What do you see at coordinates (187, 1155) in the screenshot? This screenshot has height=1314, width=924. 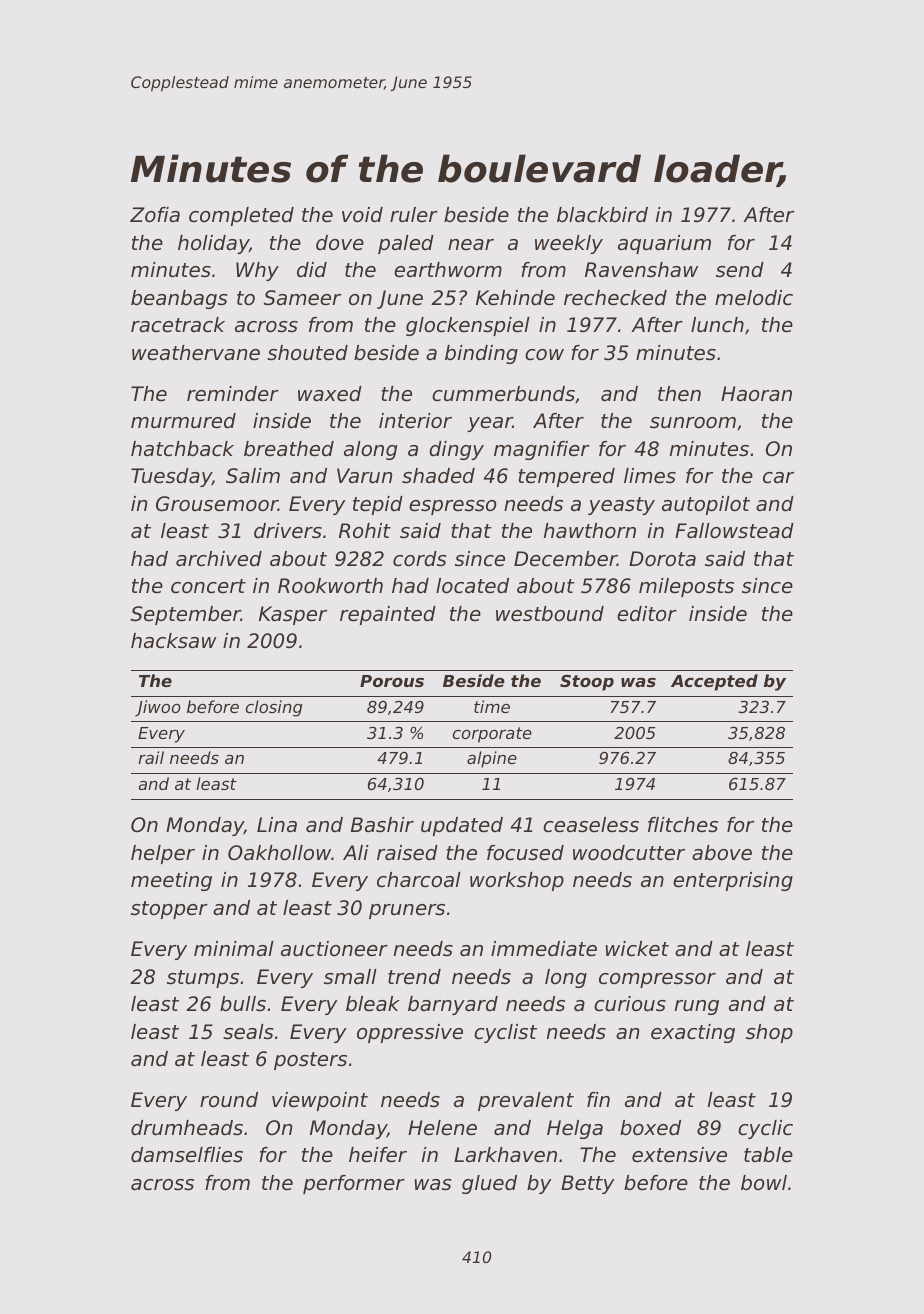 I see `damselflies` at bounding box center [187, 1155].
